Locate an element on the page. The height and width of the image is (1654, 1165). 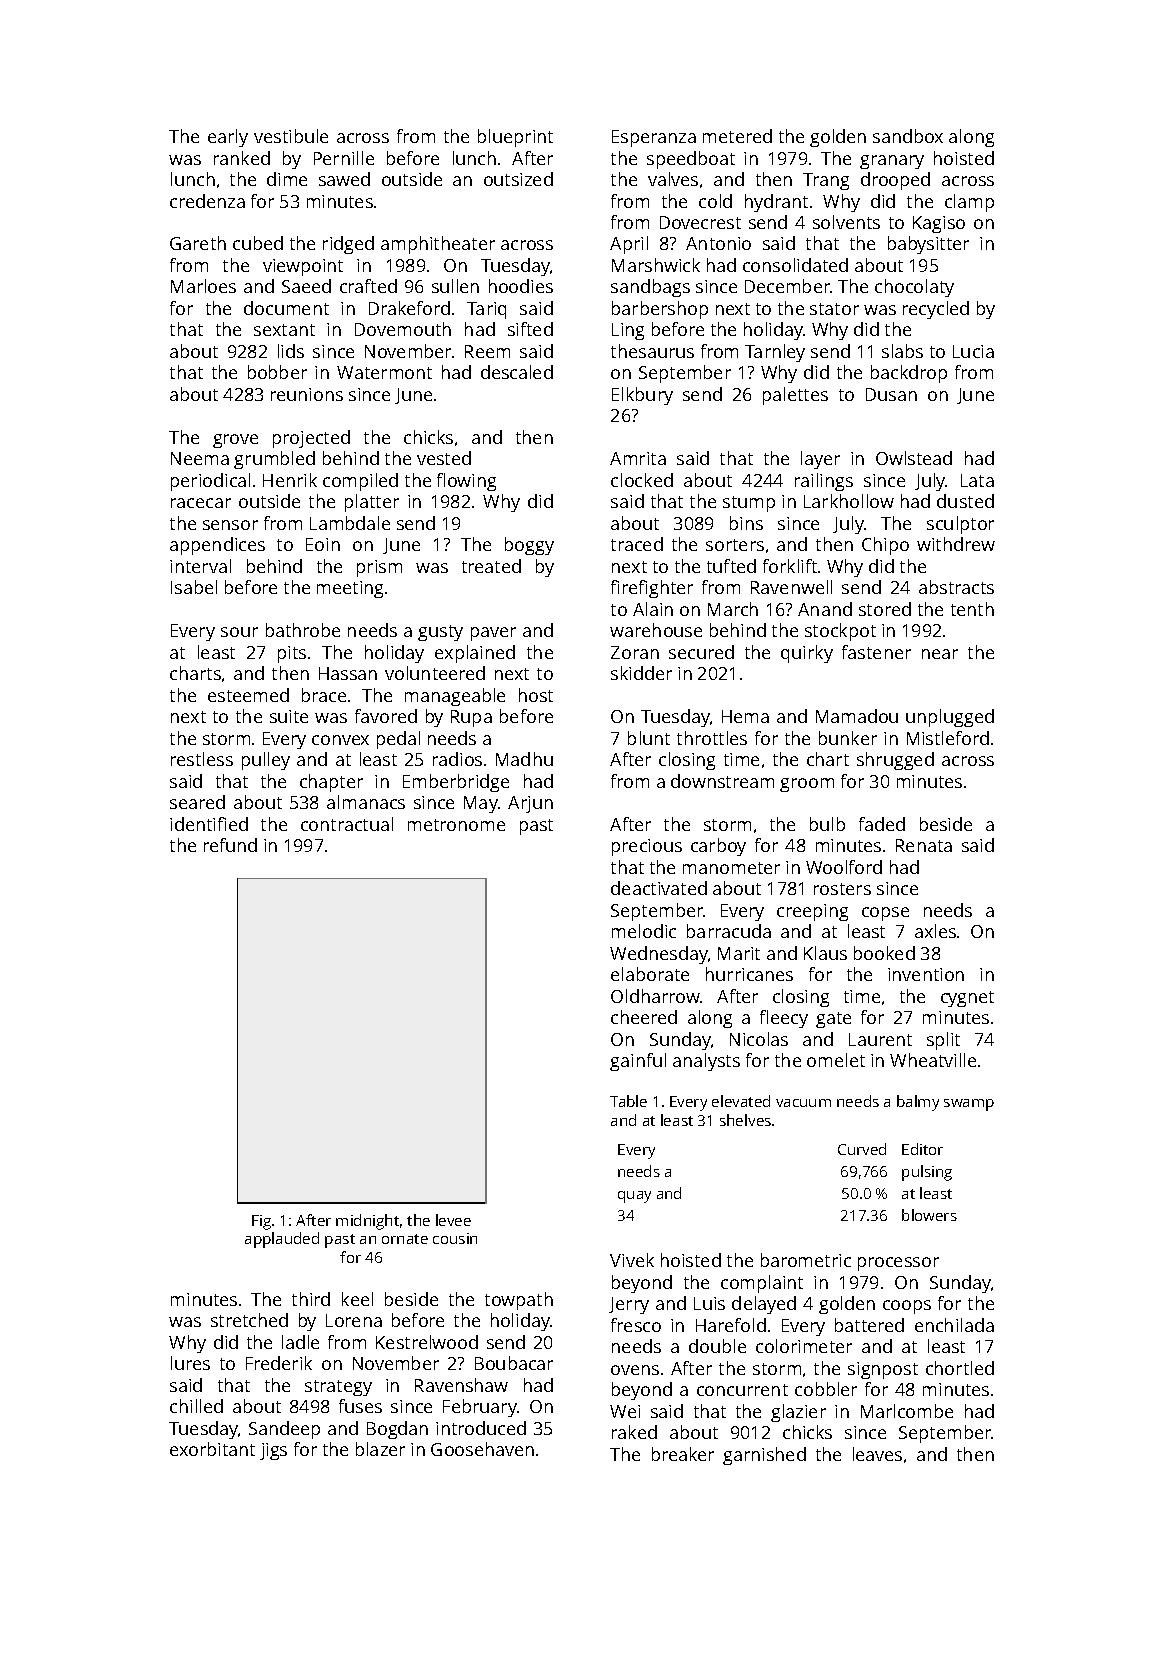
contractual is located at coordinates (347, 824).
